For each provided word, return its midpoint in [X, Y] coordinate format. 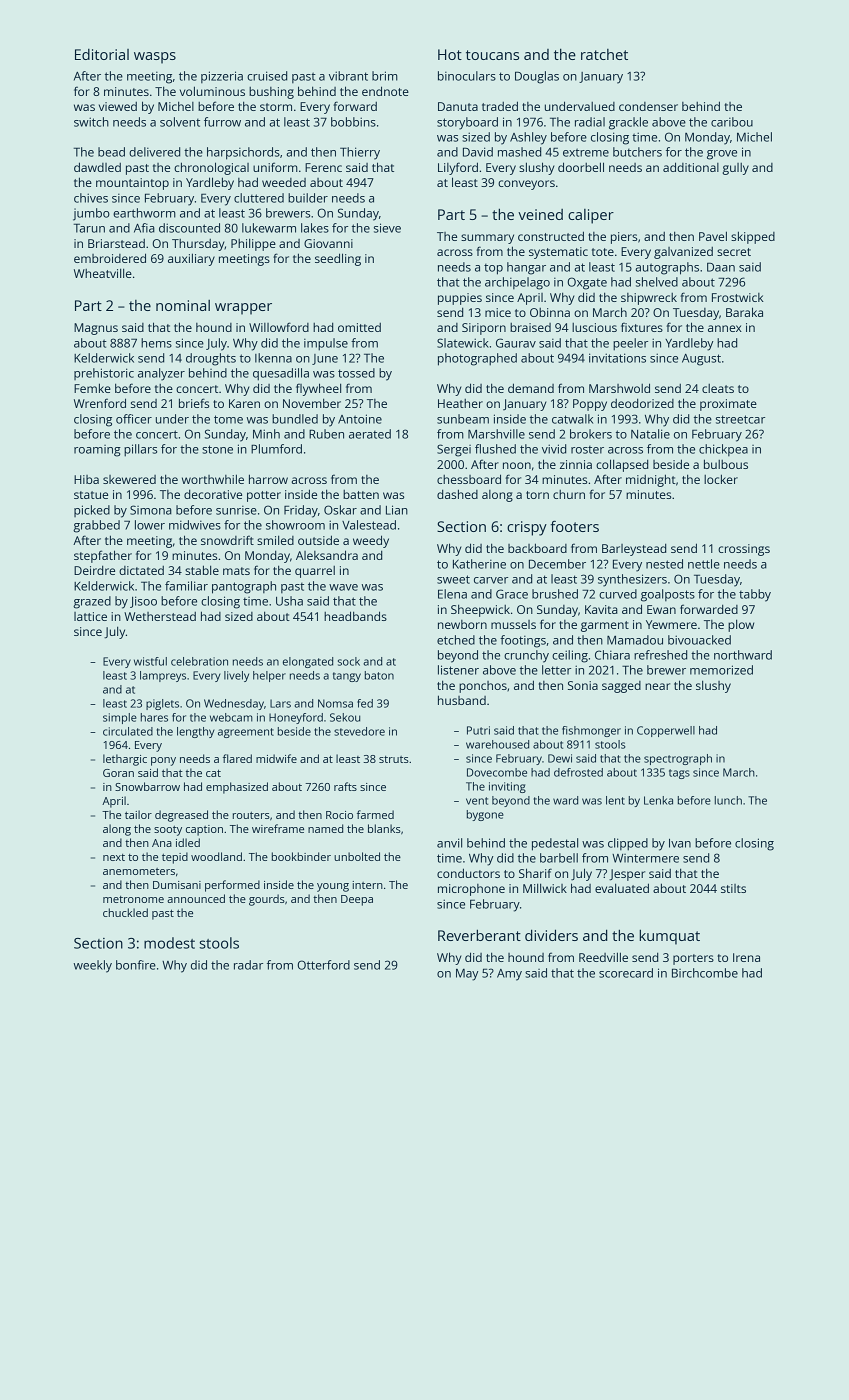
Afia [144, 228]
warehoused [497, 744]
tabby [755, 595]
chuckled [125, 912]
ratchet [604, 54]
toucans [492, 55]
